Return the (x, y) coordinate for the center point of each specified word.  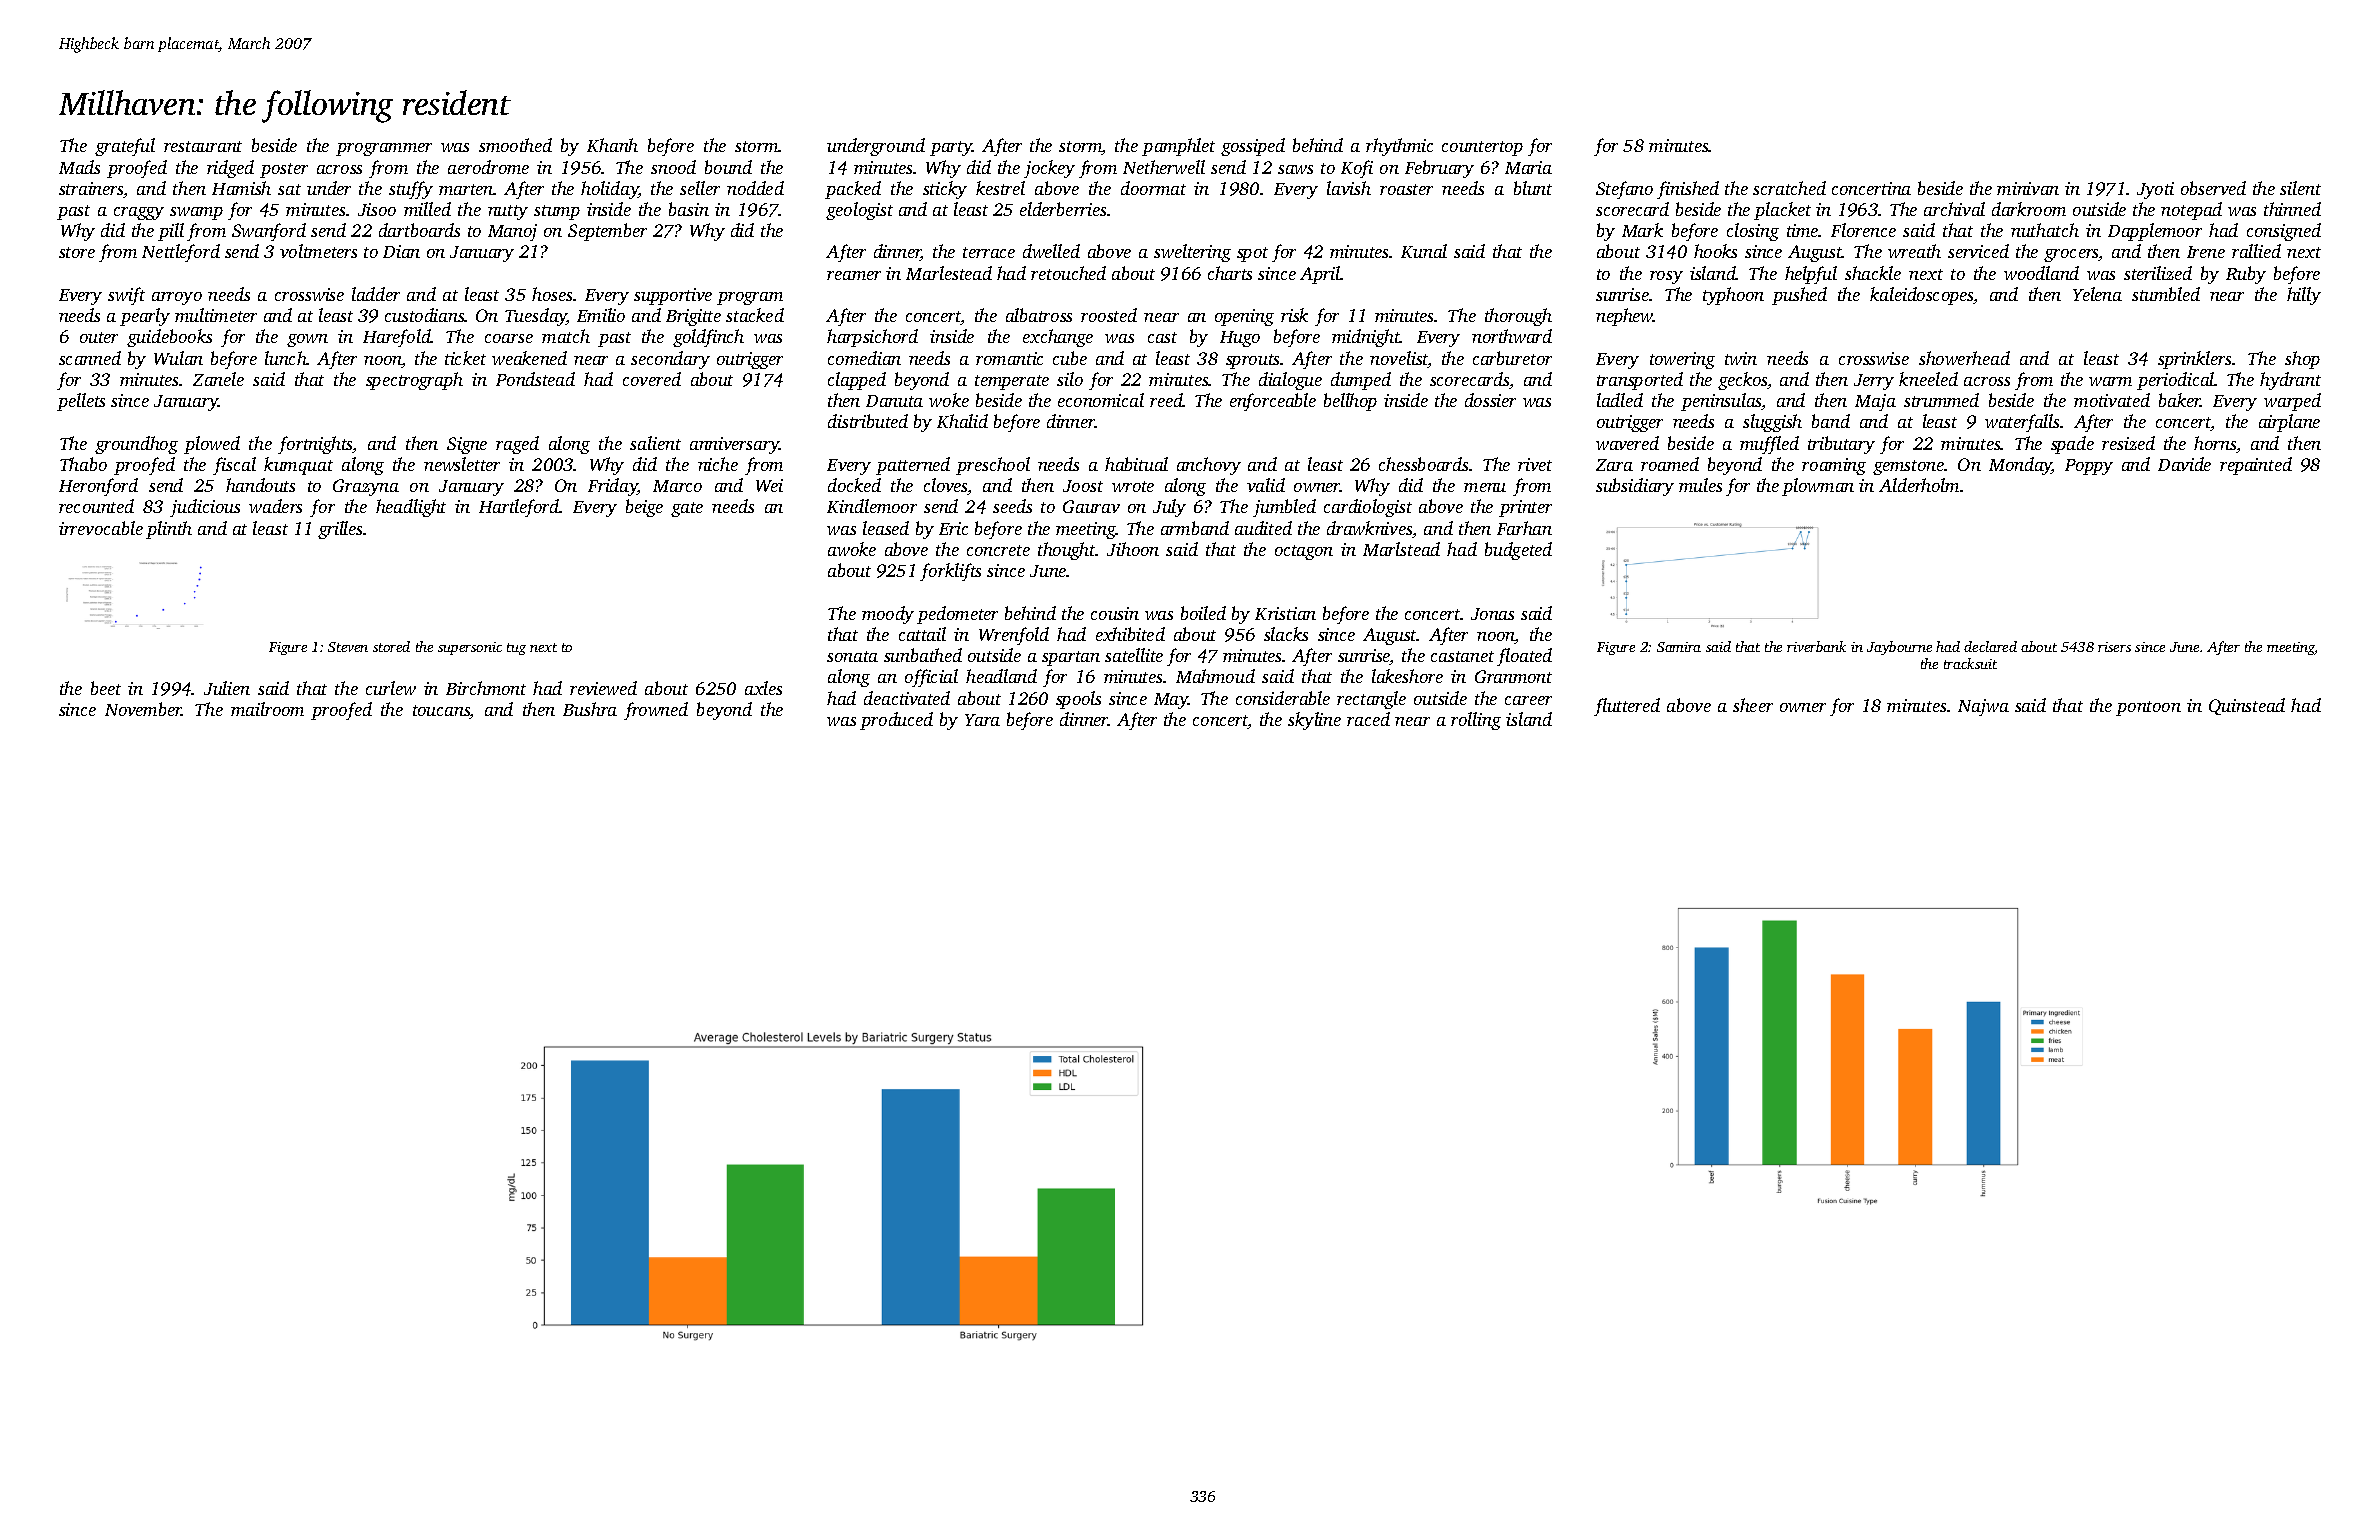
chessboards (1423, 464)
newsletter (462, 464)
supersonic (470, 648)
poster (284, 170)
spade (2072, 445)
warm (2110, 381)
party (951, 148)
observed (2213, 188)
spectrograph (414, 381)
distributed (868, 421)
